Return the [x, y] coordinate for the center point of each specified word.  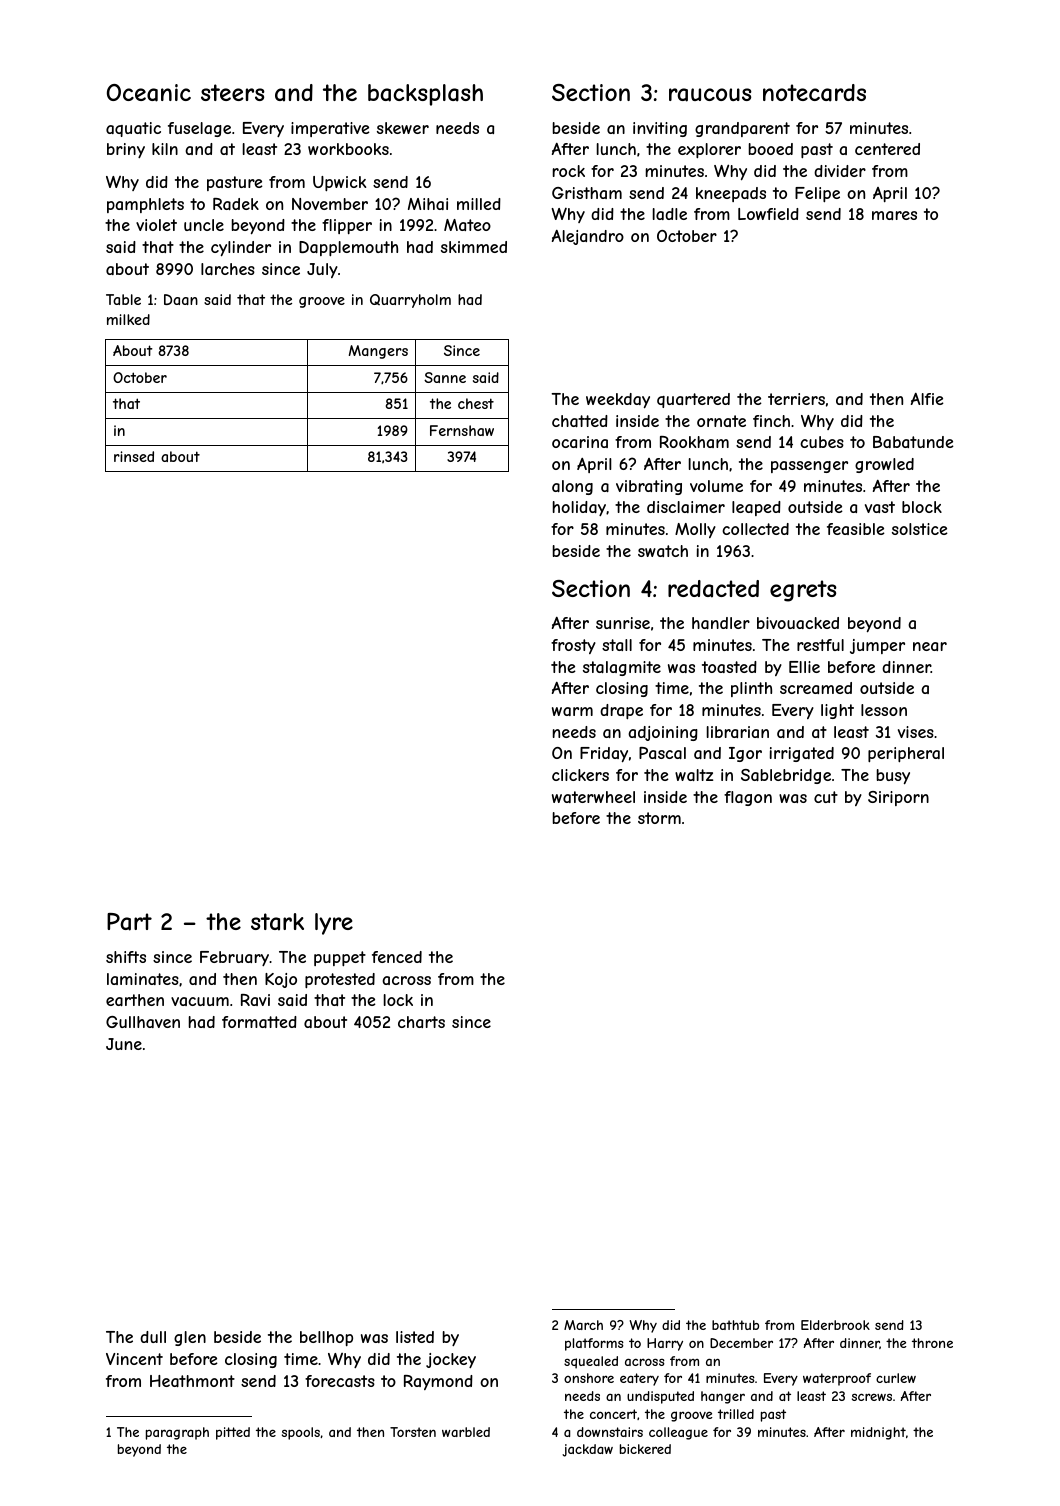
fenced [397, 957]
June [124, 1044]
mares [894, 215]
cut [826, 797]
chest [476, 403]
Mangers [378, 352]
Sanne [445, 377]
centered [887, 149]
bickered [645, 1449]
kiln [165, 149]
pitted [233, 1433]
